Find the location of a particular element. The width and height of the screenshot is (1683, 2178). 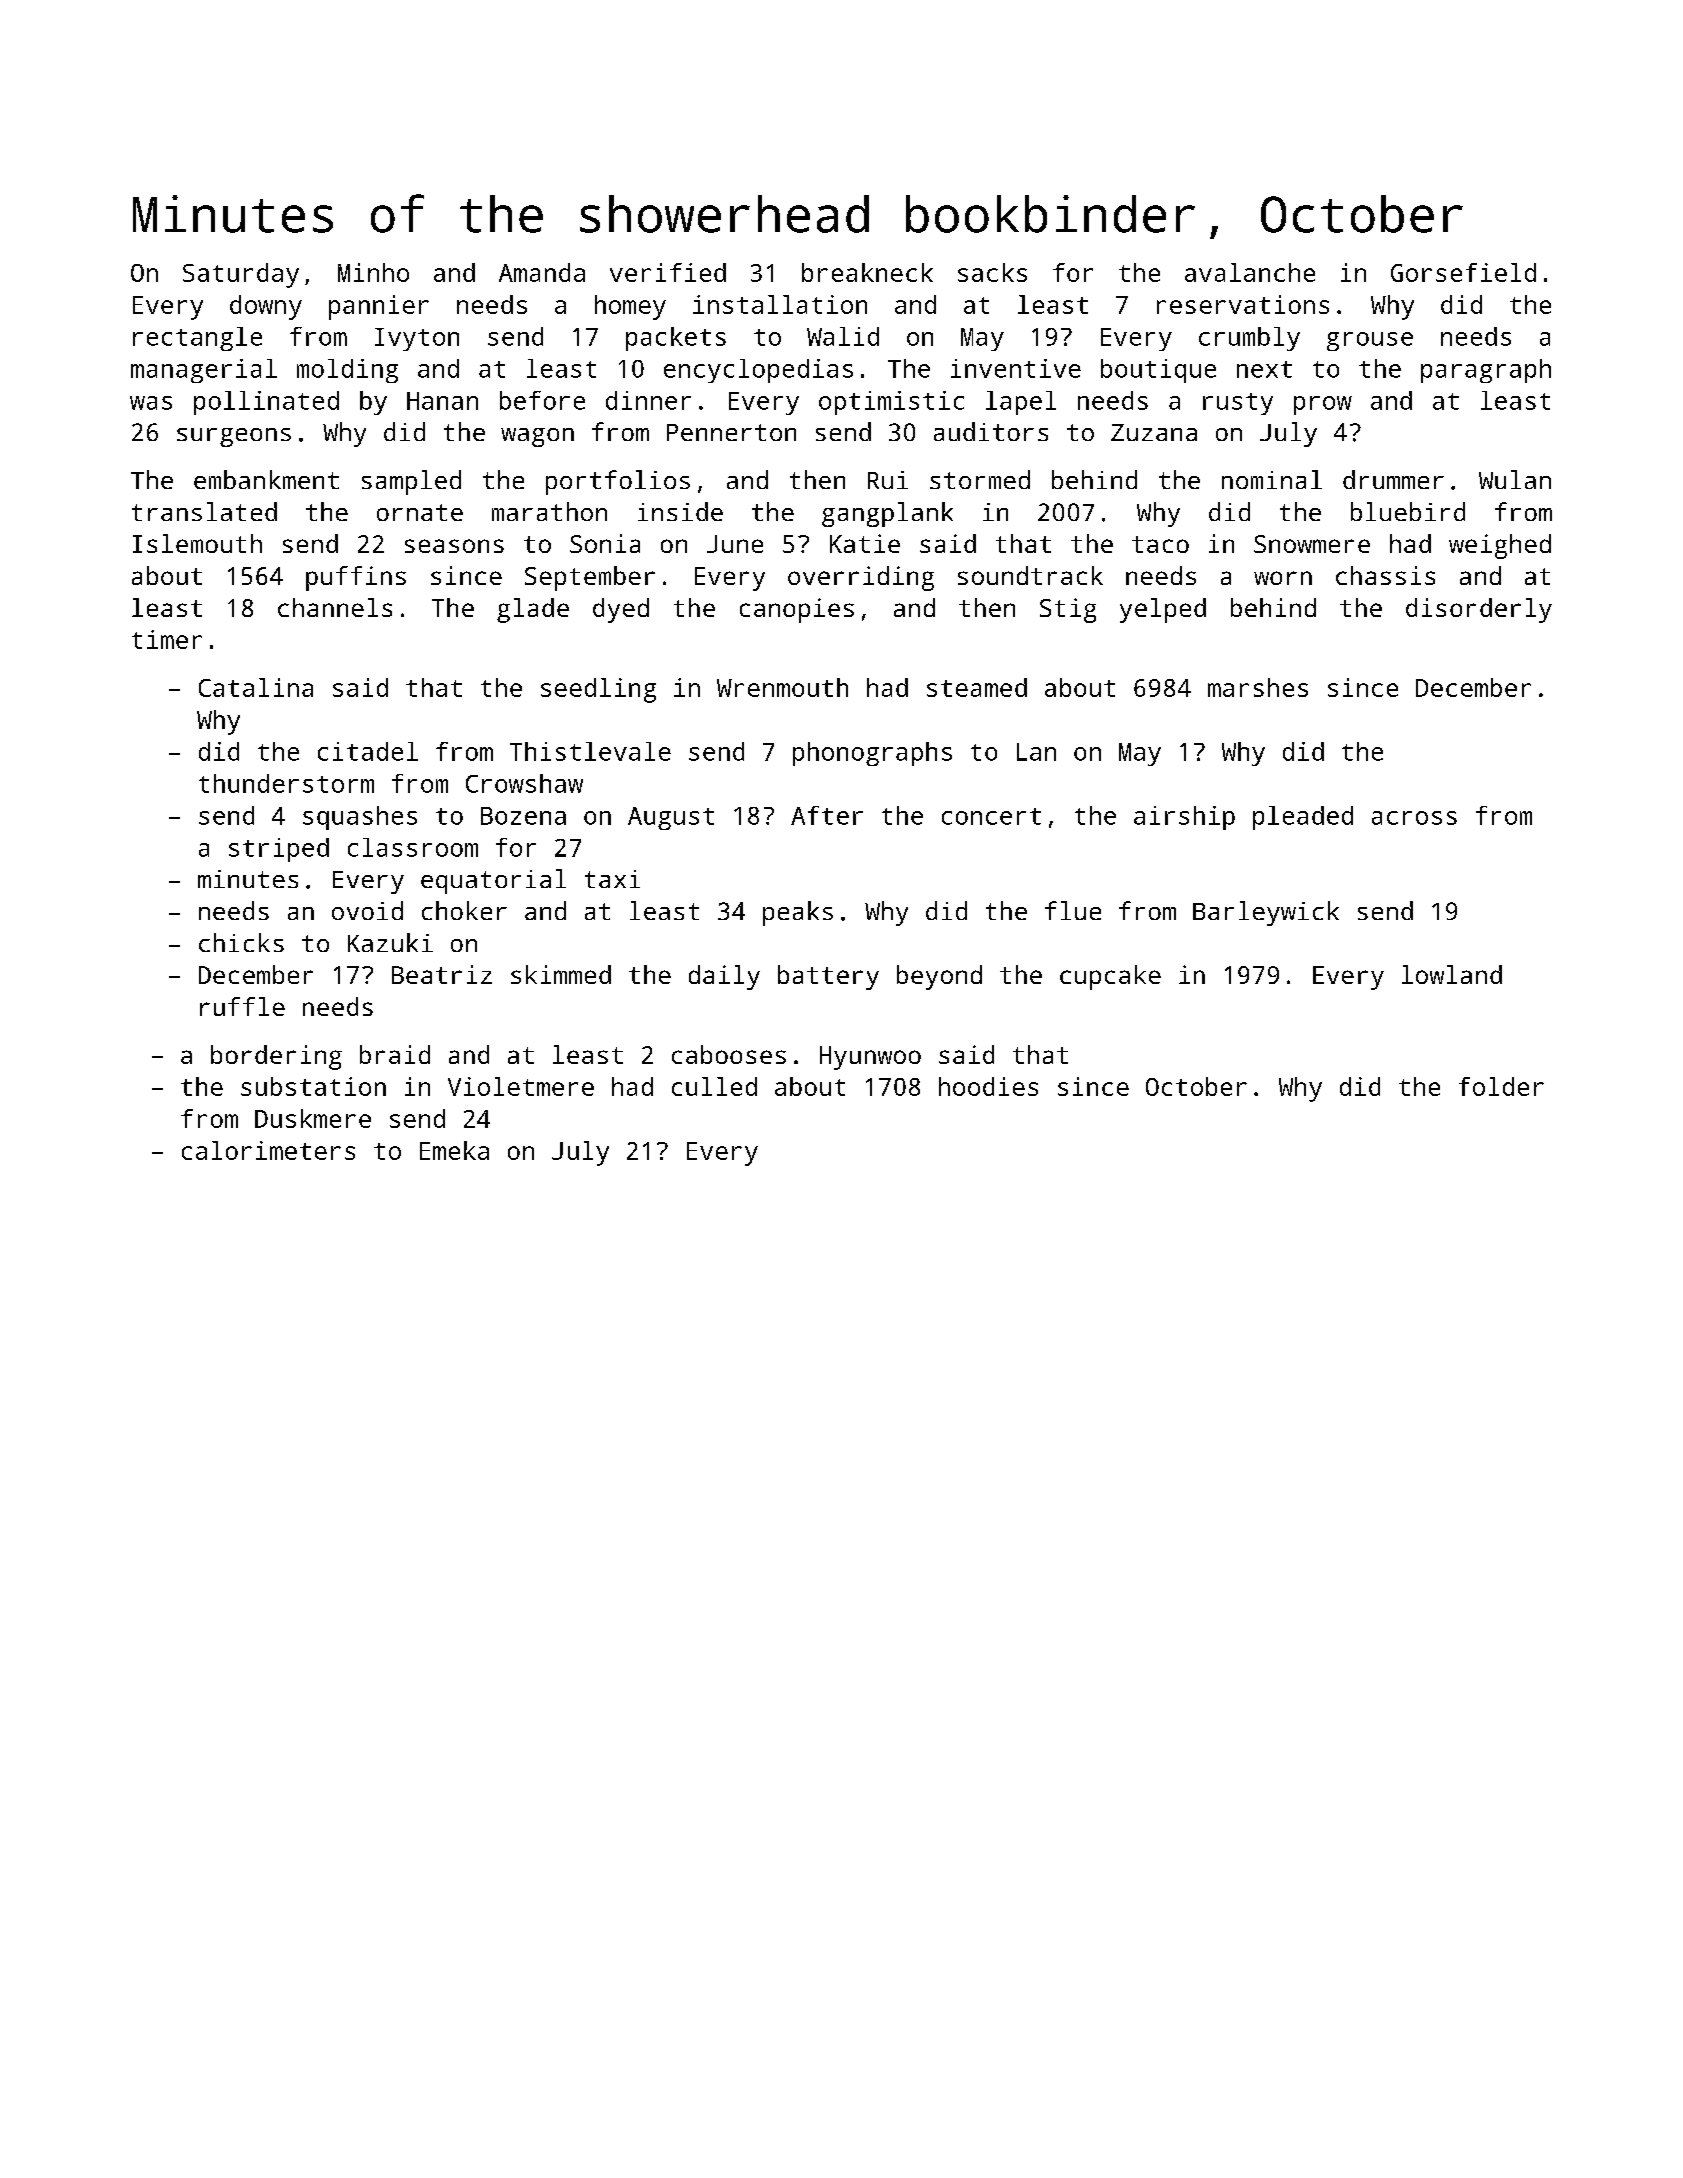

downy is located at coordinates (266, 307).
